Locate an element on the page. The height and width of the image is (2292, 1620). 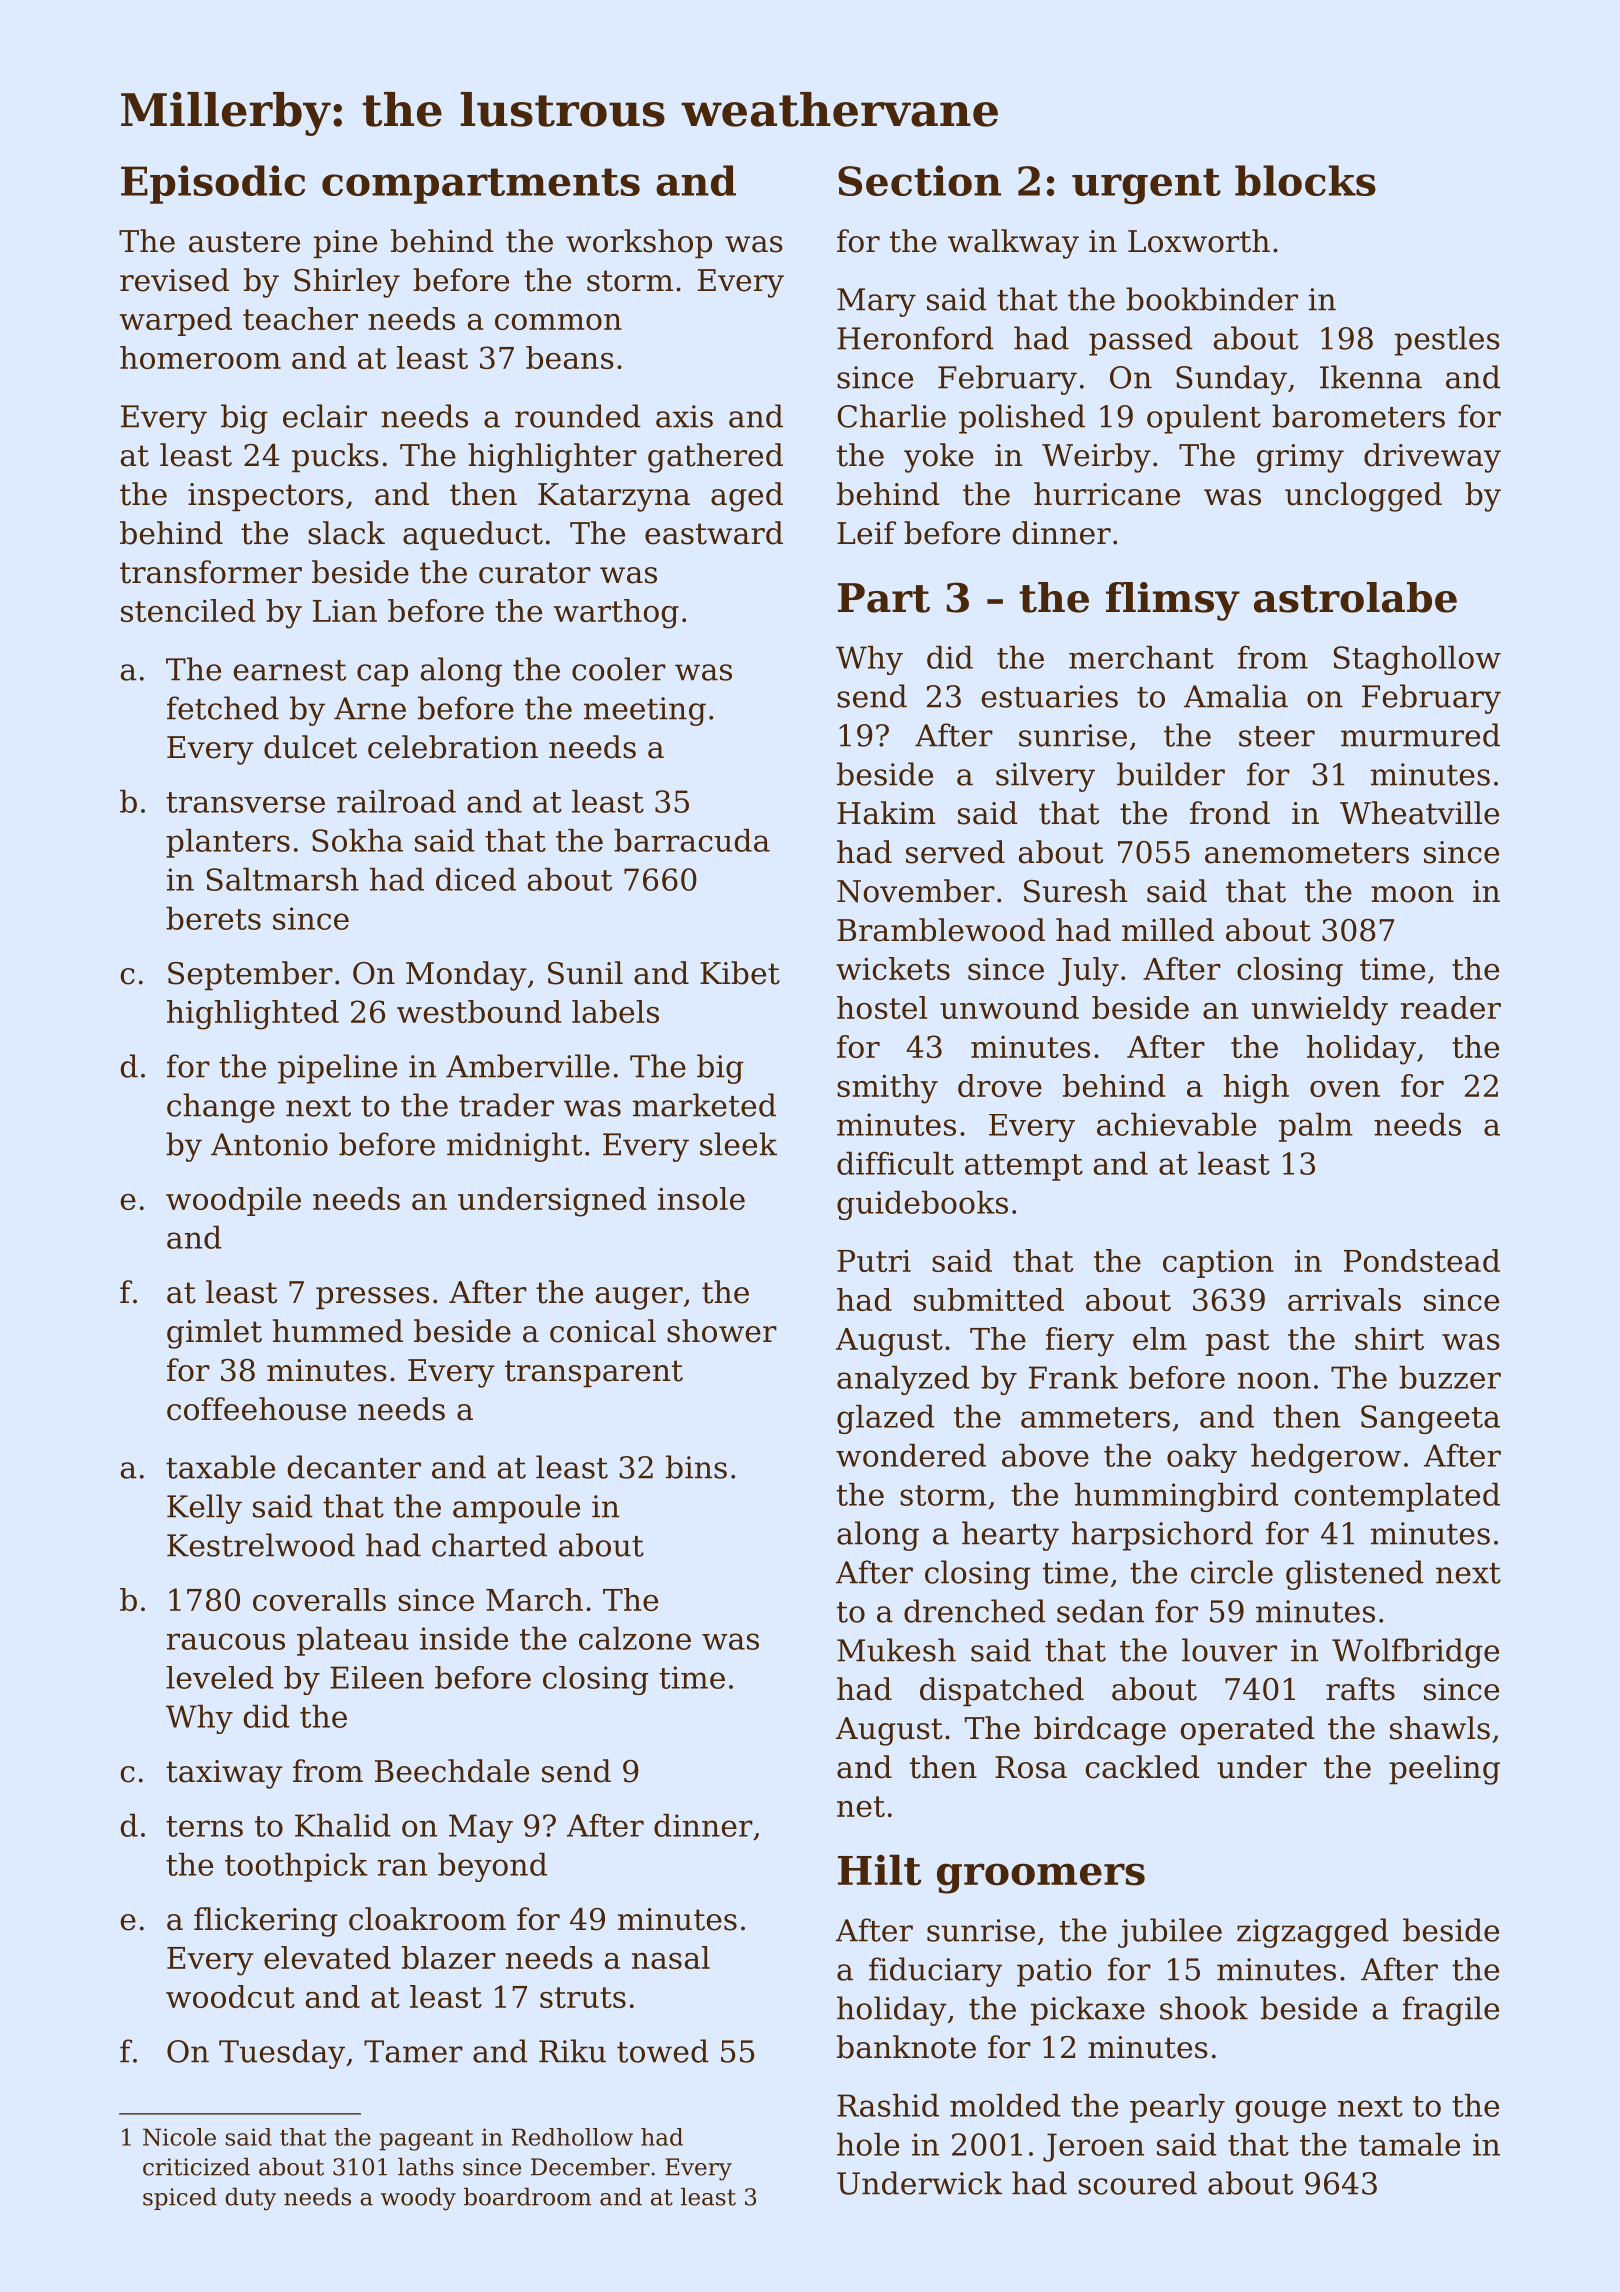
molded is located at coordinates (1005, 2105).
